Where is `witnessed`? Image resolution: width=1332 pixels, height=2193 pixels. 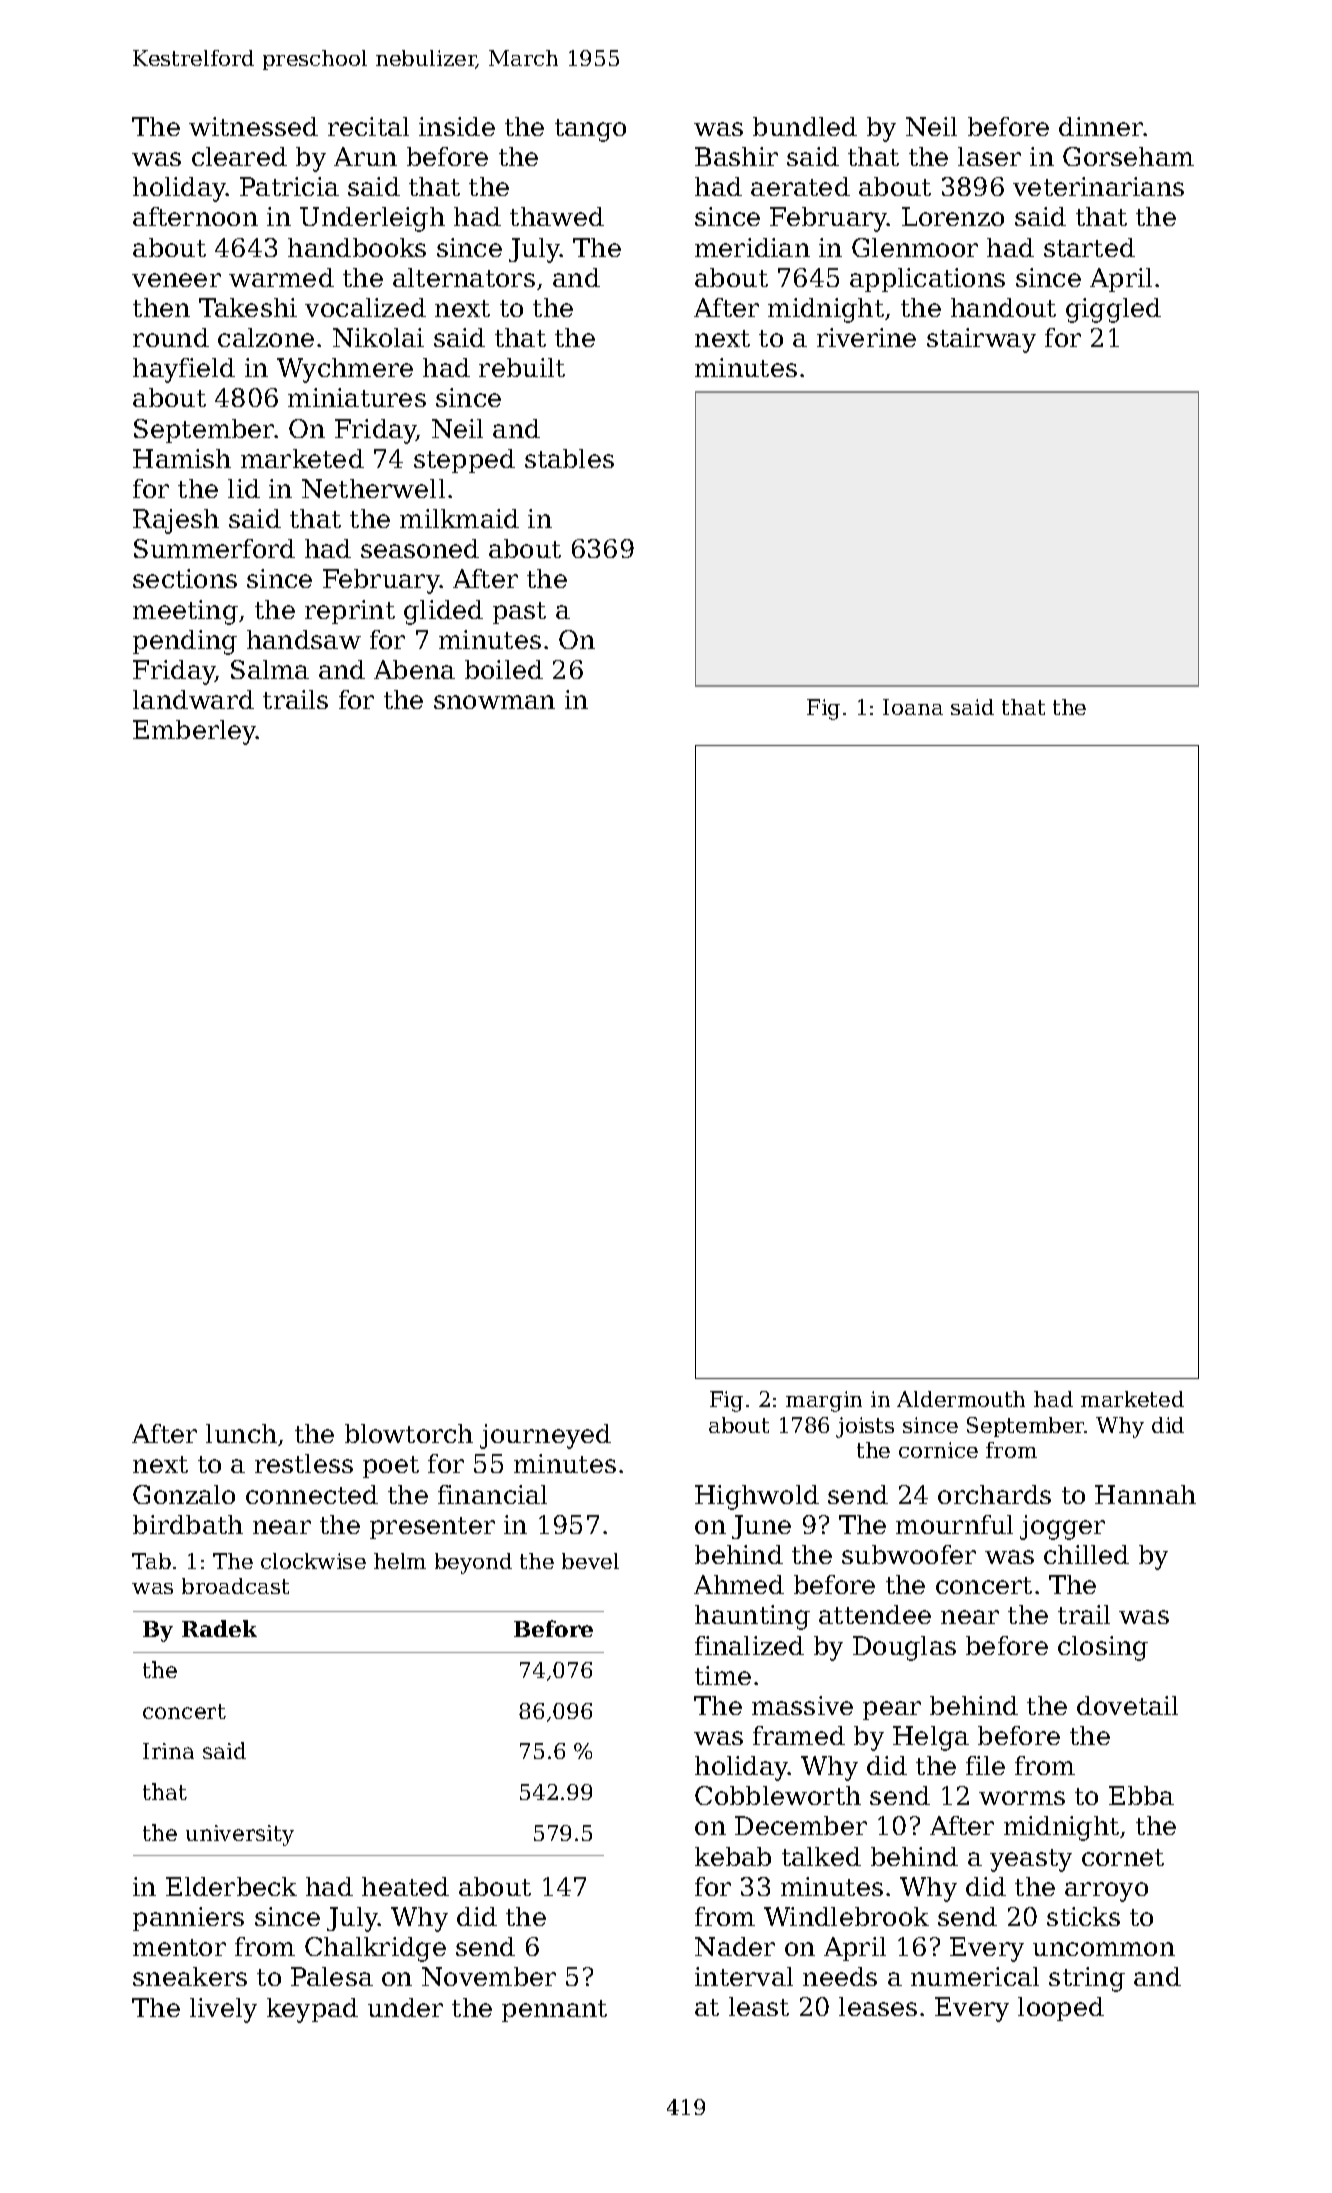 witnessed is located at coordinates (253, 126).
